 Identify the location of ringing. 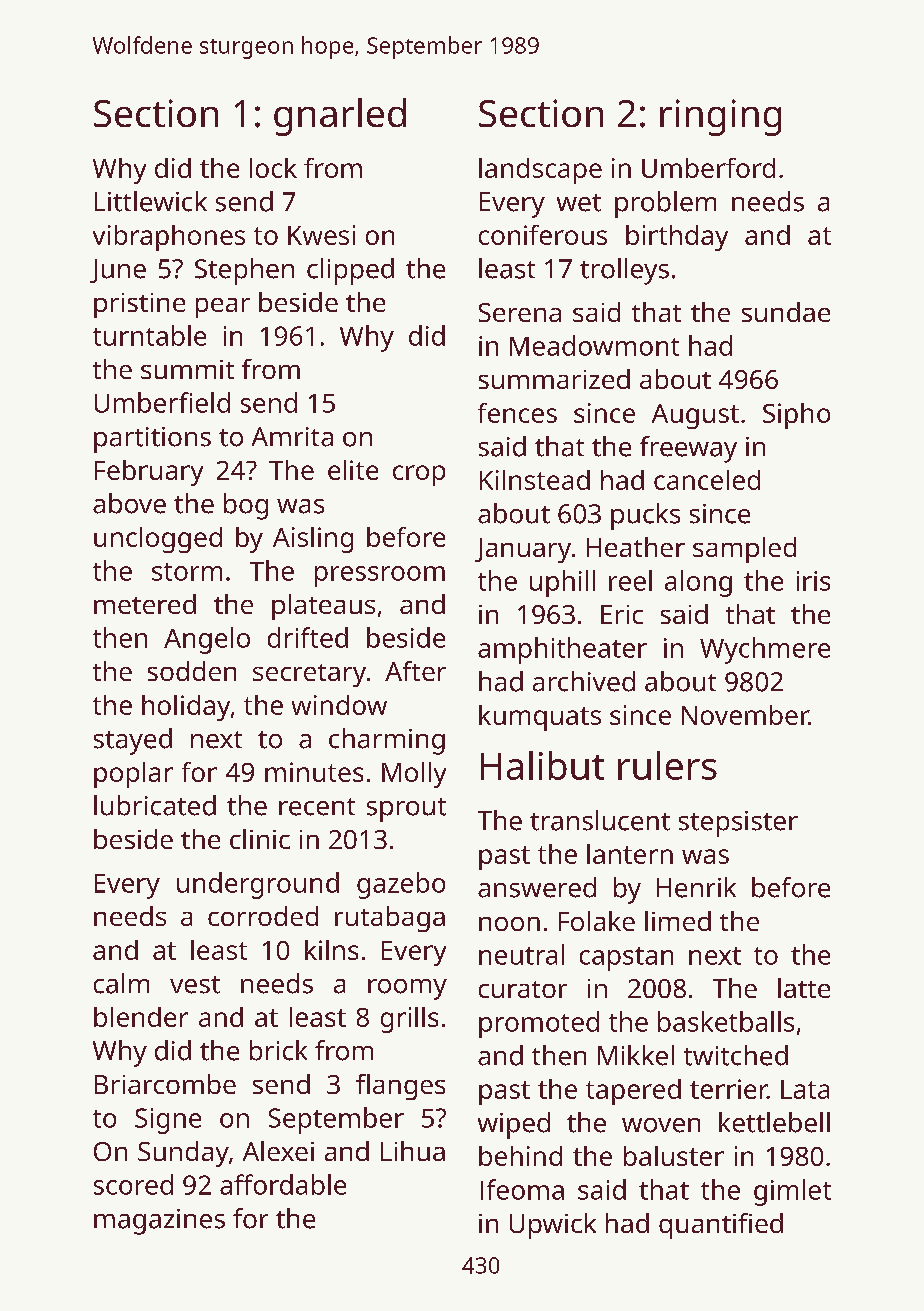
(720, 117).
